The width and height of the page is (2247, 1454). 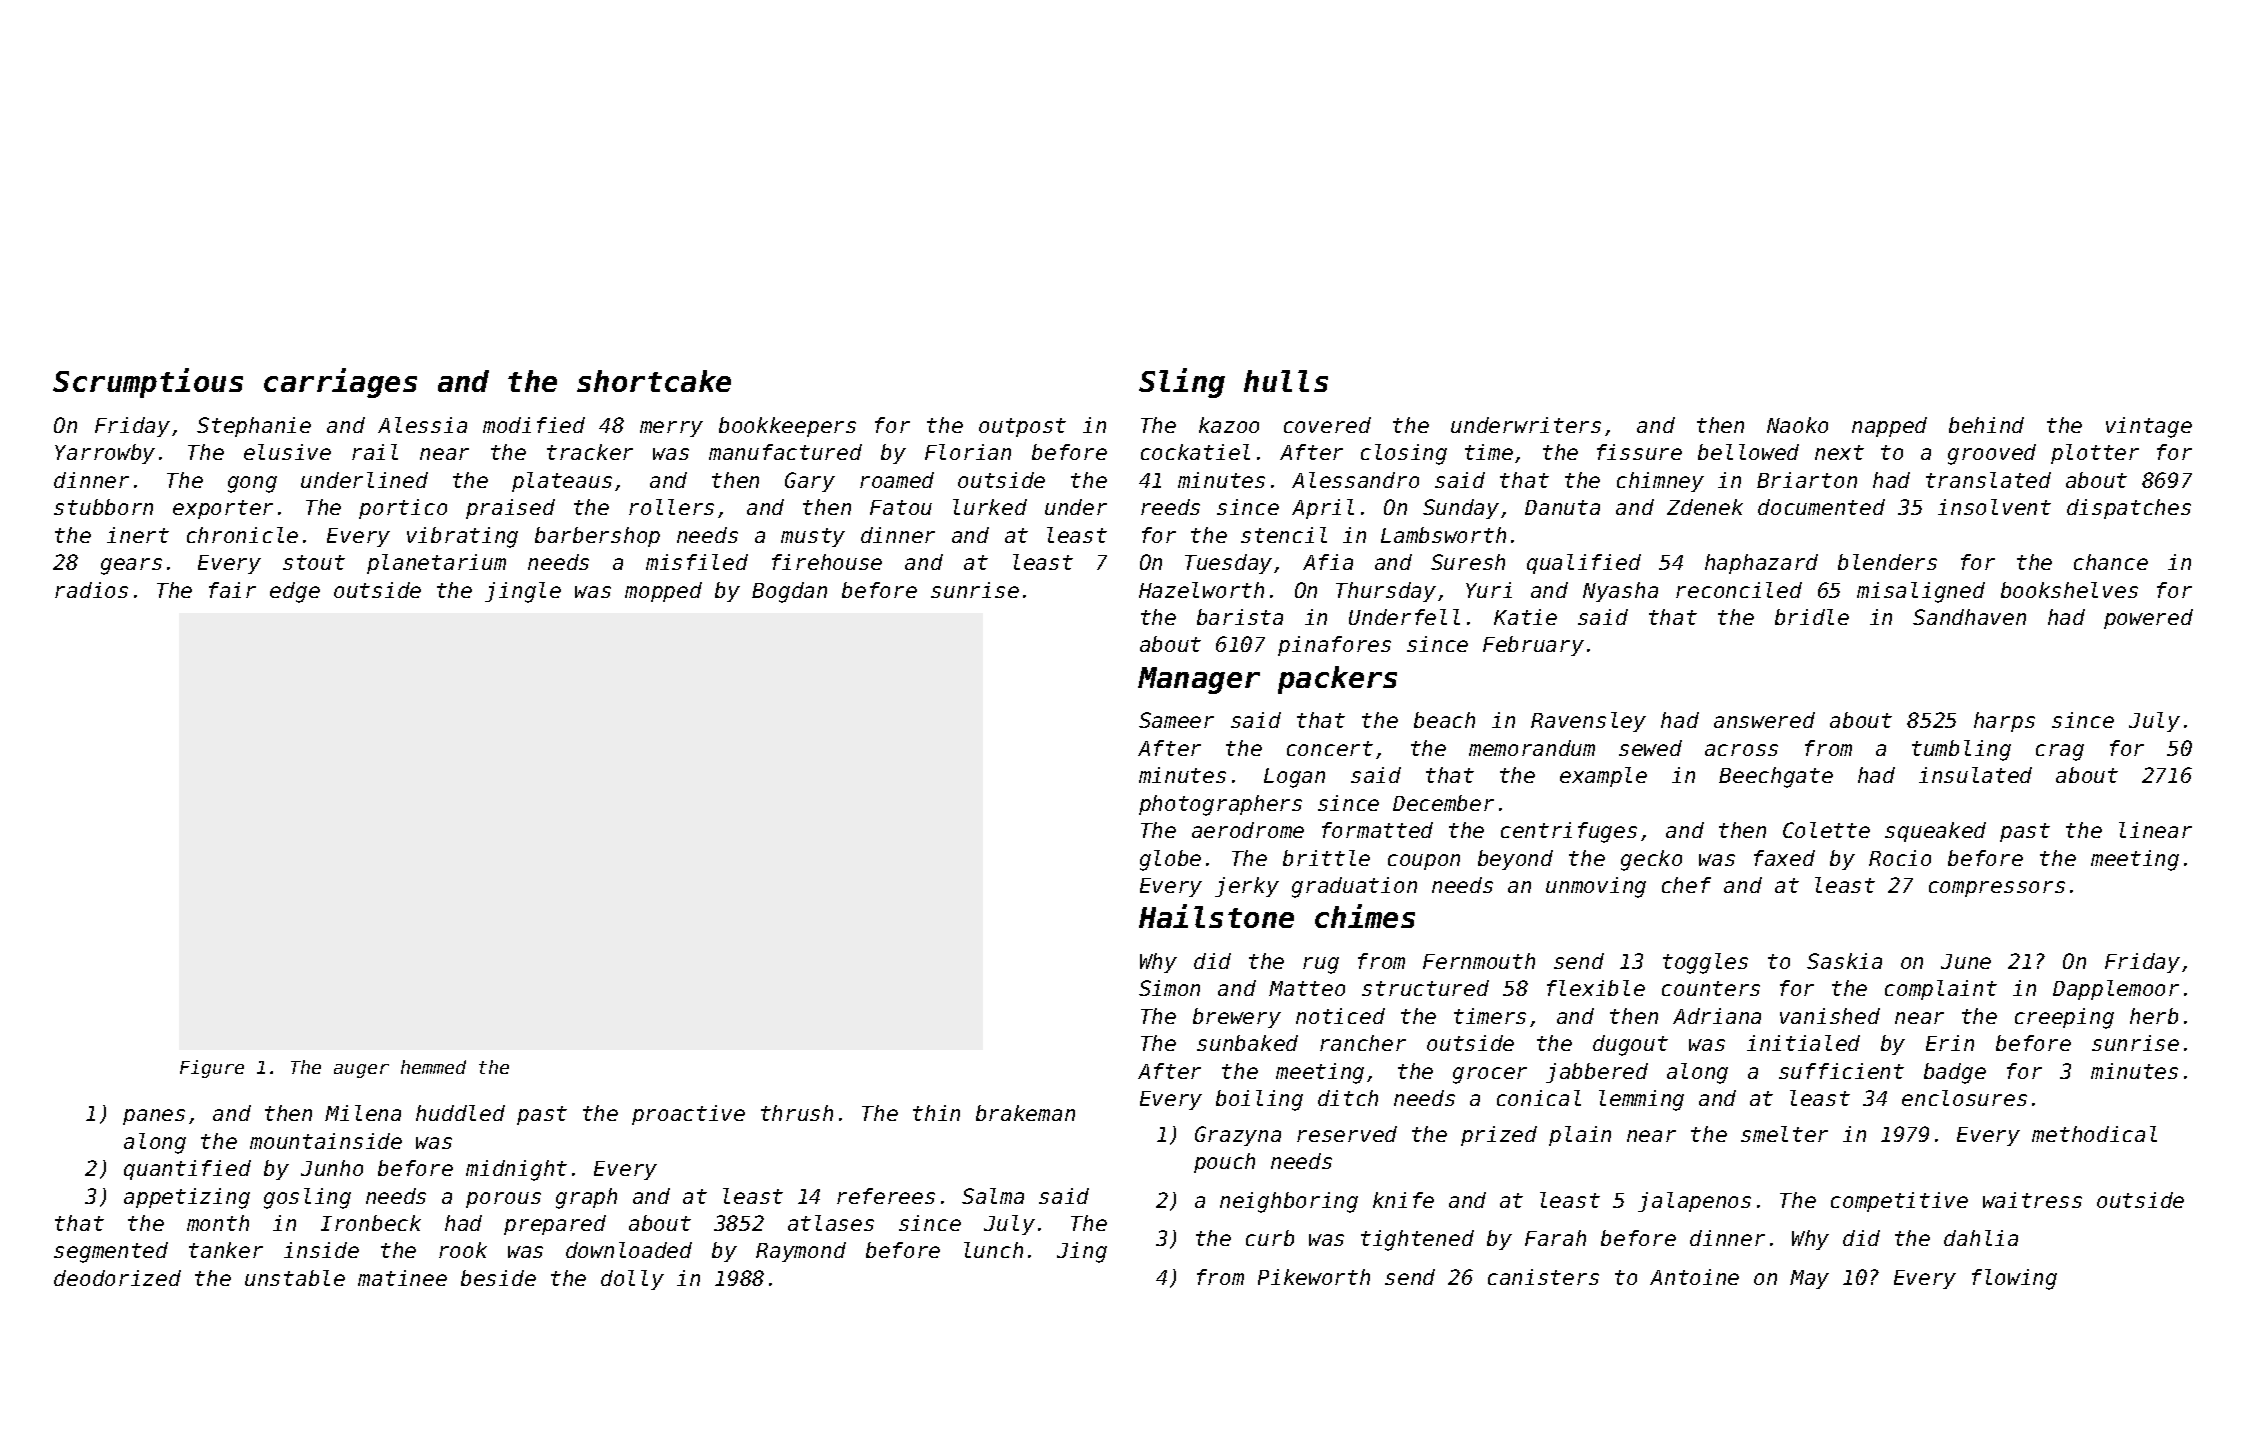 I want to click on compressors, so click(x=1997, y=889).
